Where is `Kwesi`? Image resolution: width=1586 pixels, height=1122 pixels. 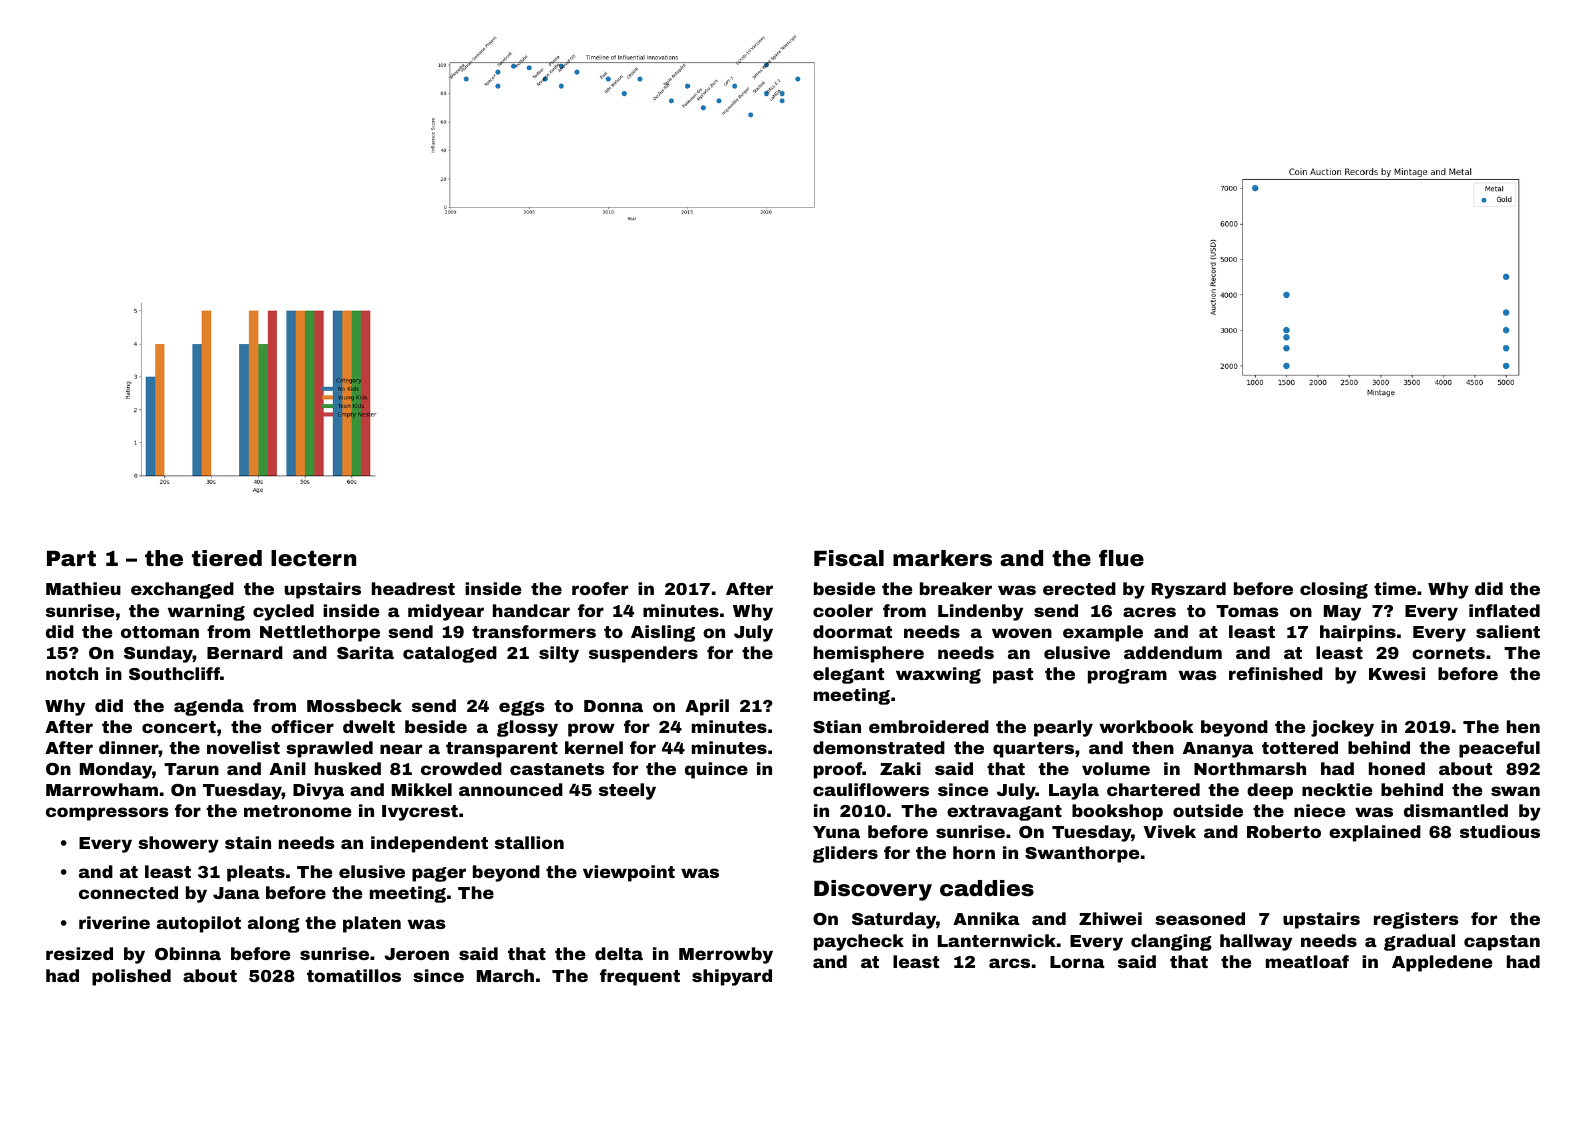 Kwesi is located at coordinates (1397, 673).
